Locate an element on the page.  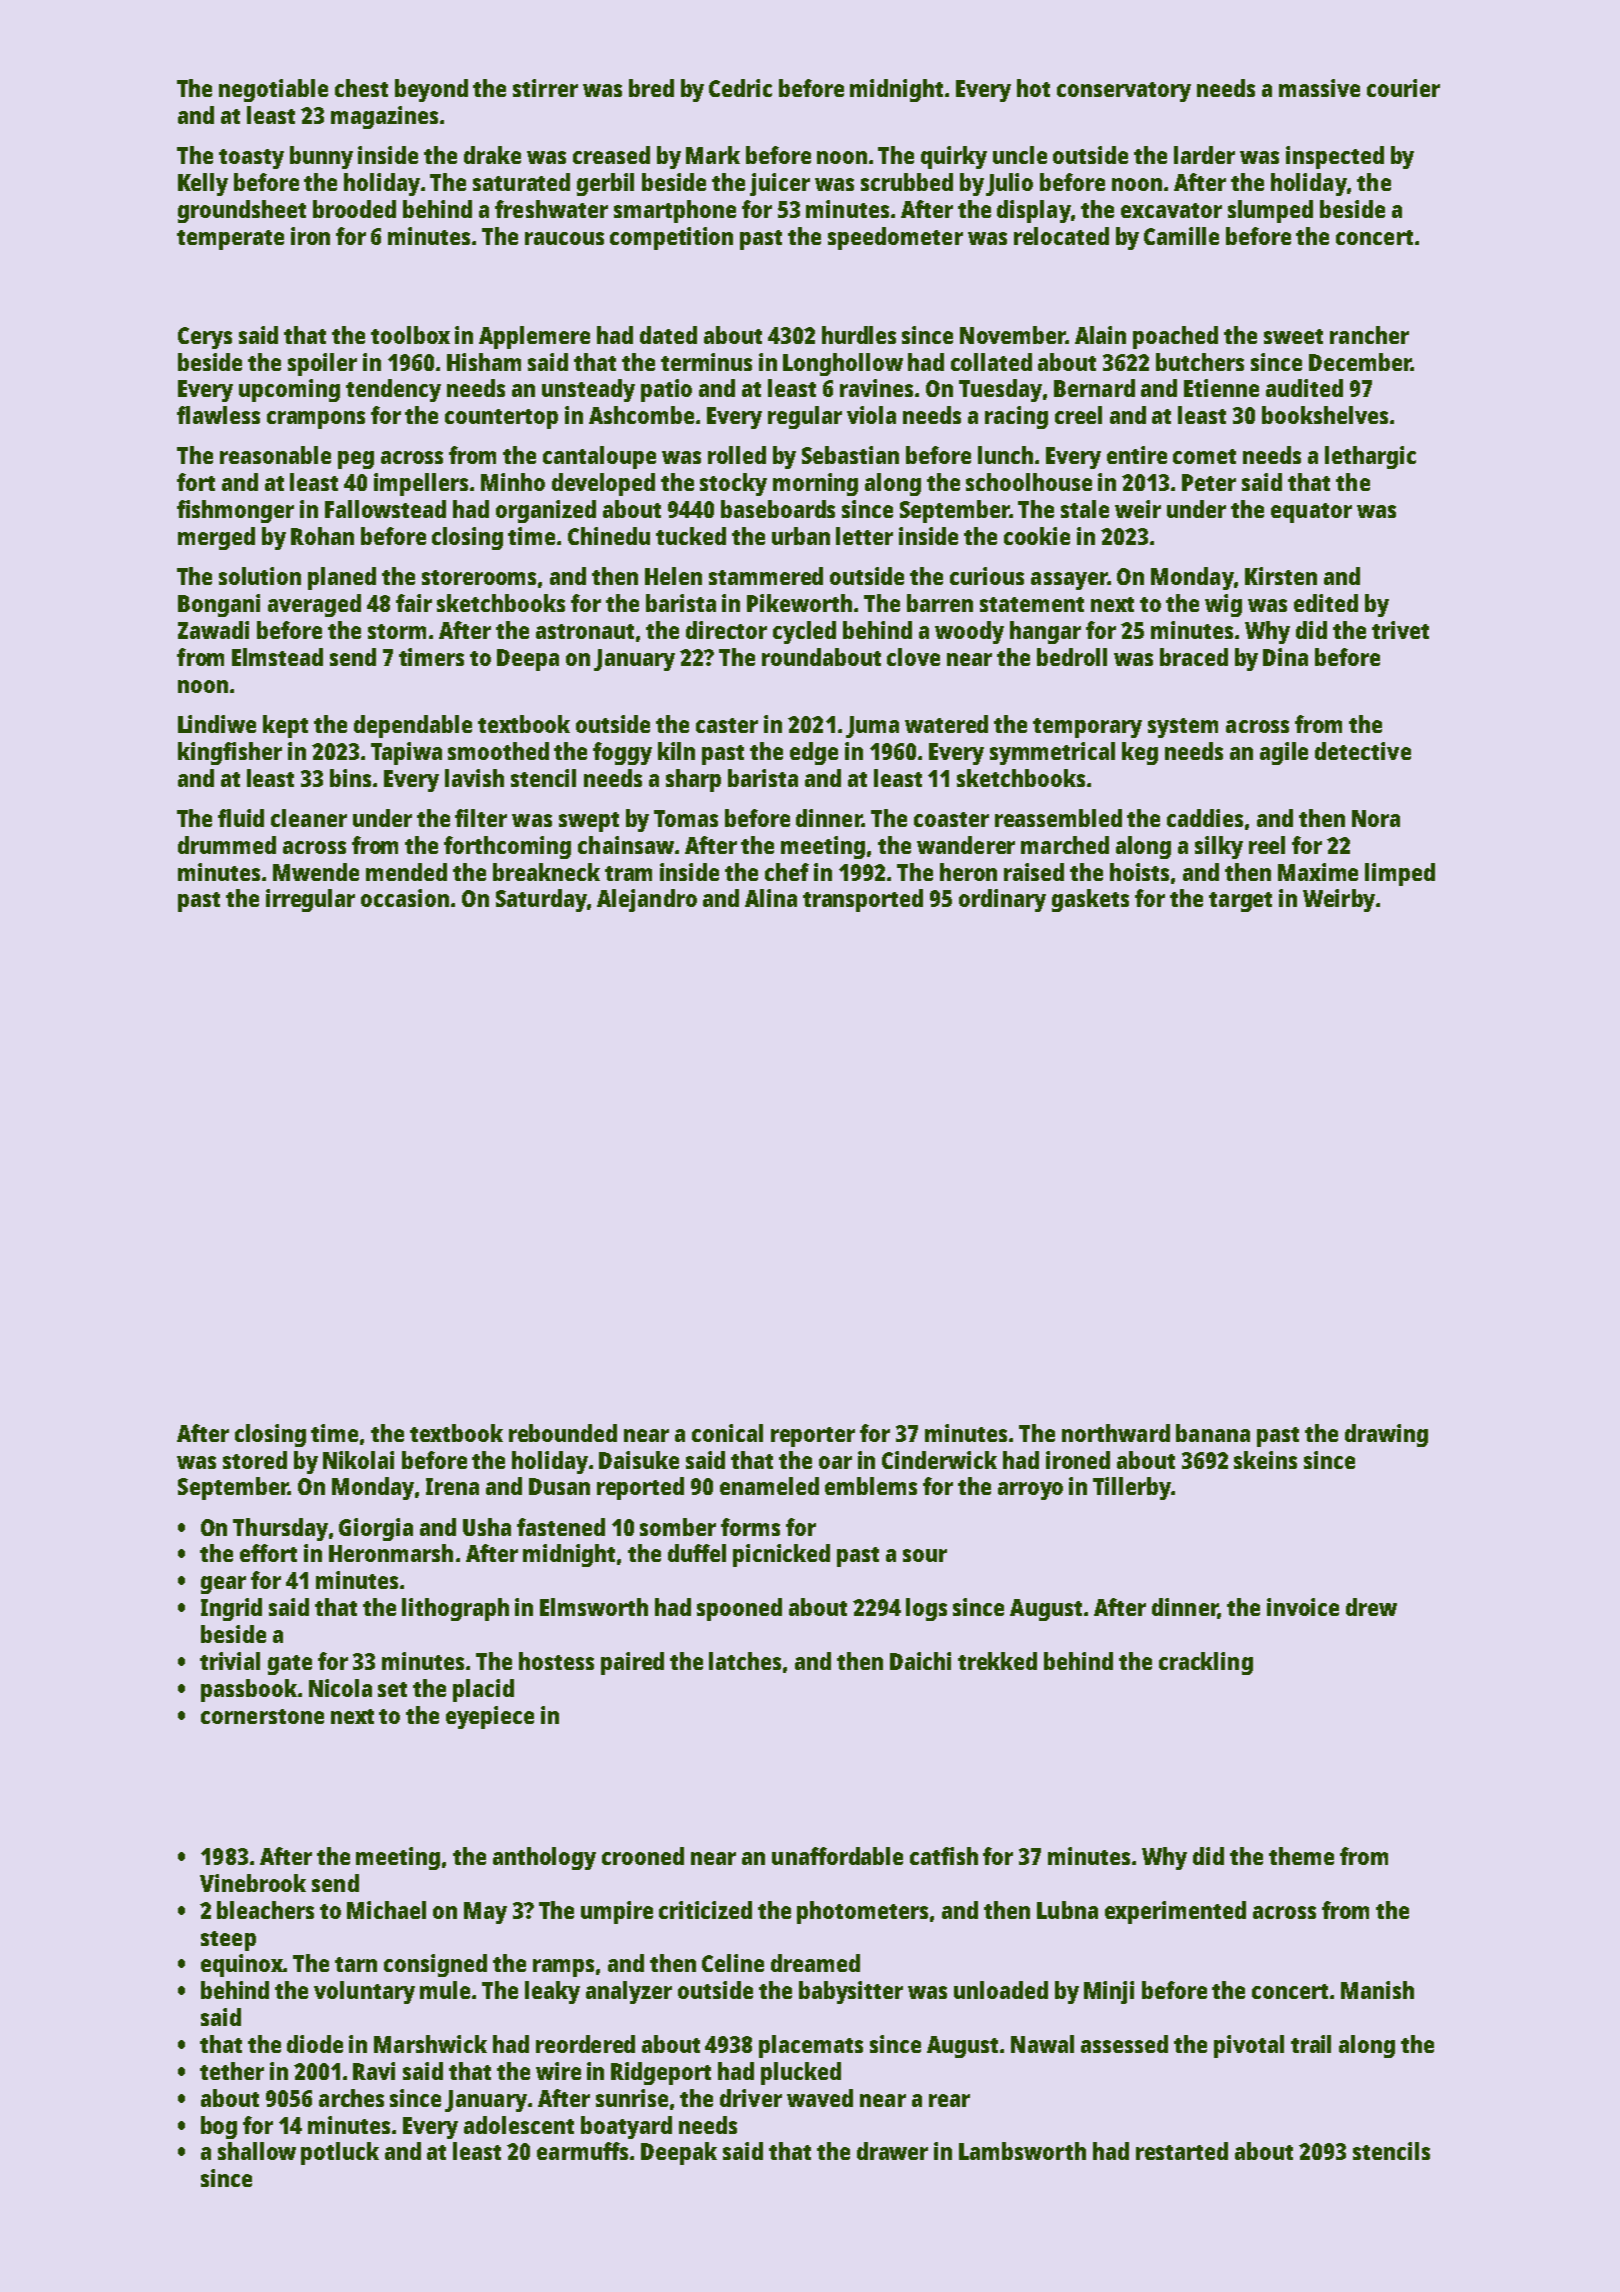
lunch is located at coordinates (1005, 455).
